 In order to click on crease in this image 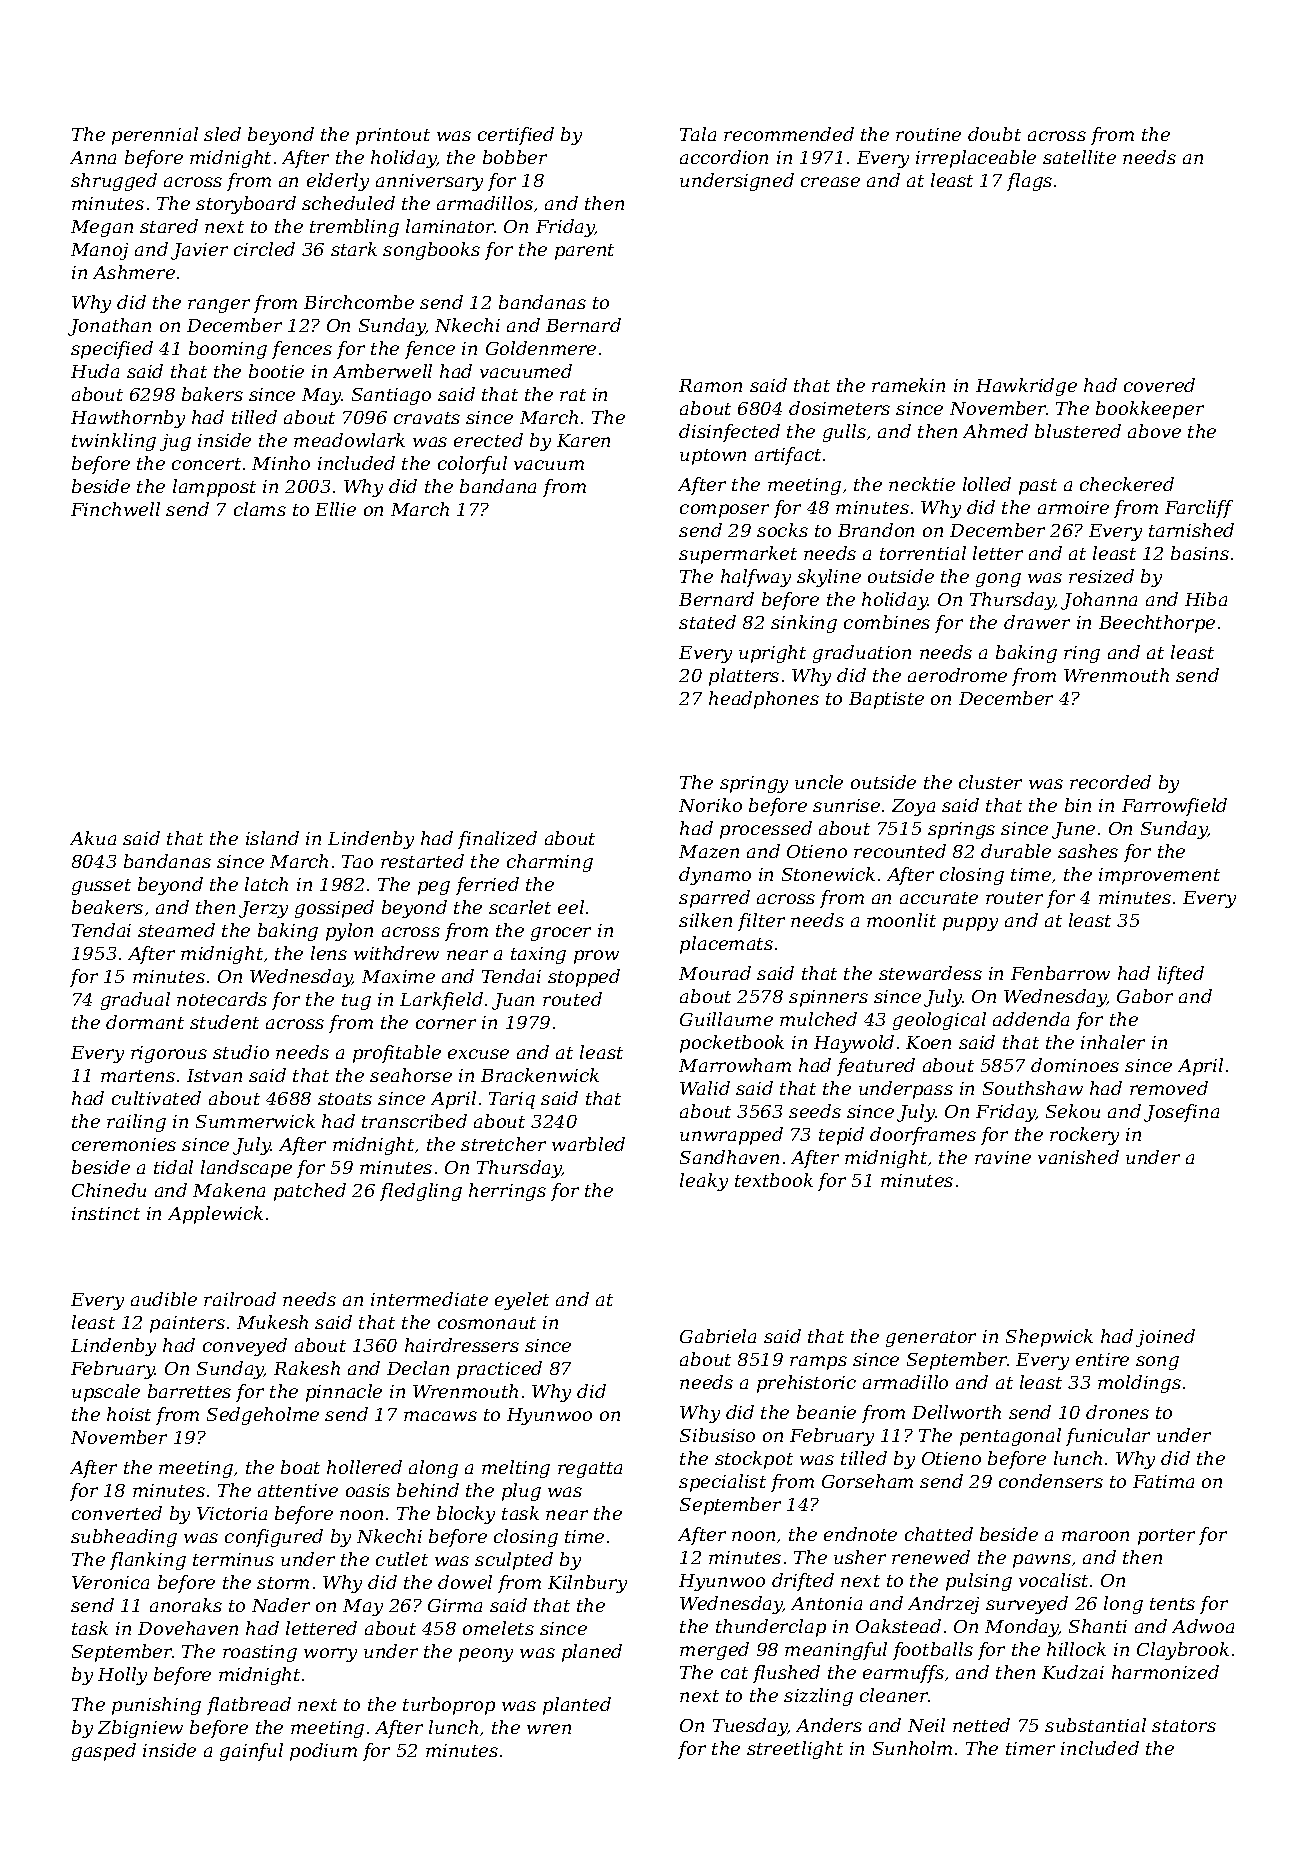, I will do `click(830, 182)`.
